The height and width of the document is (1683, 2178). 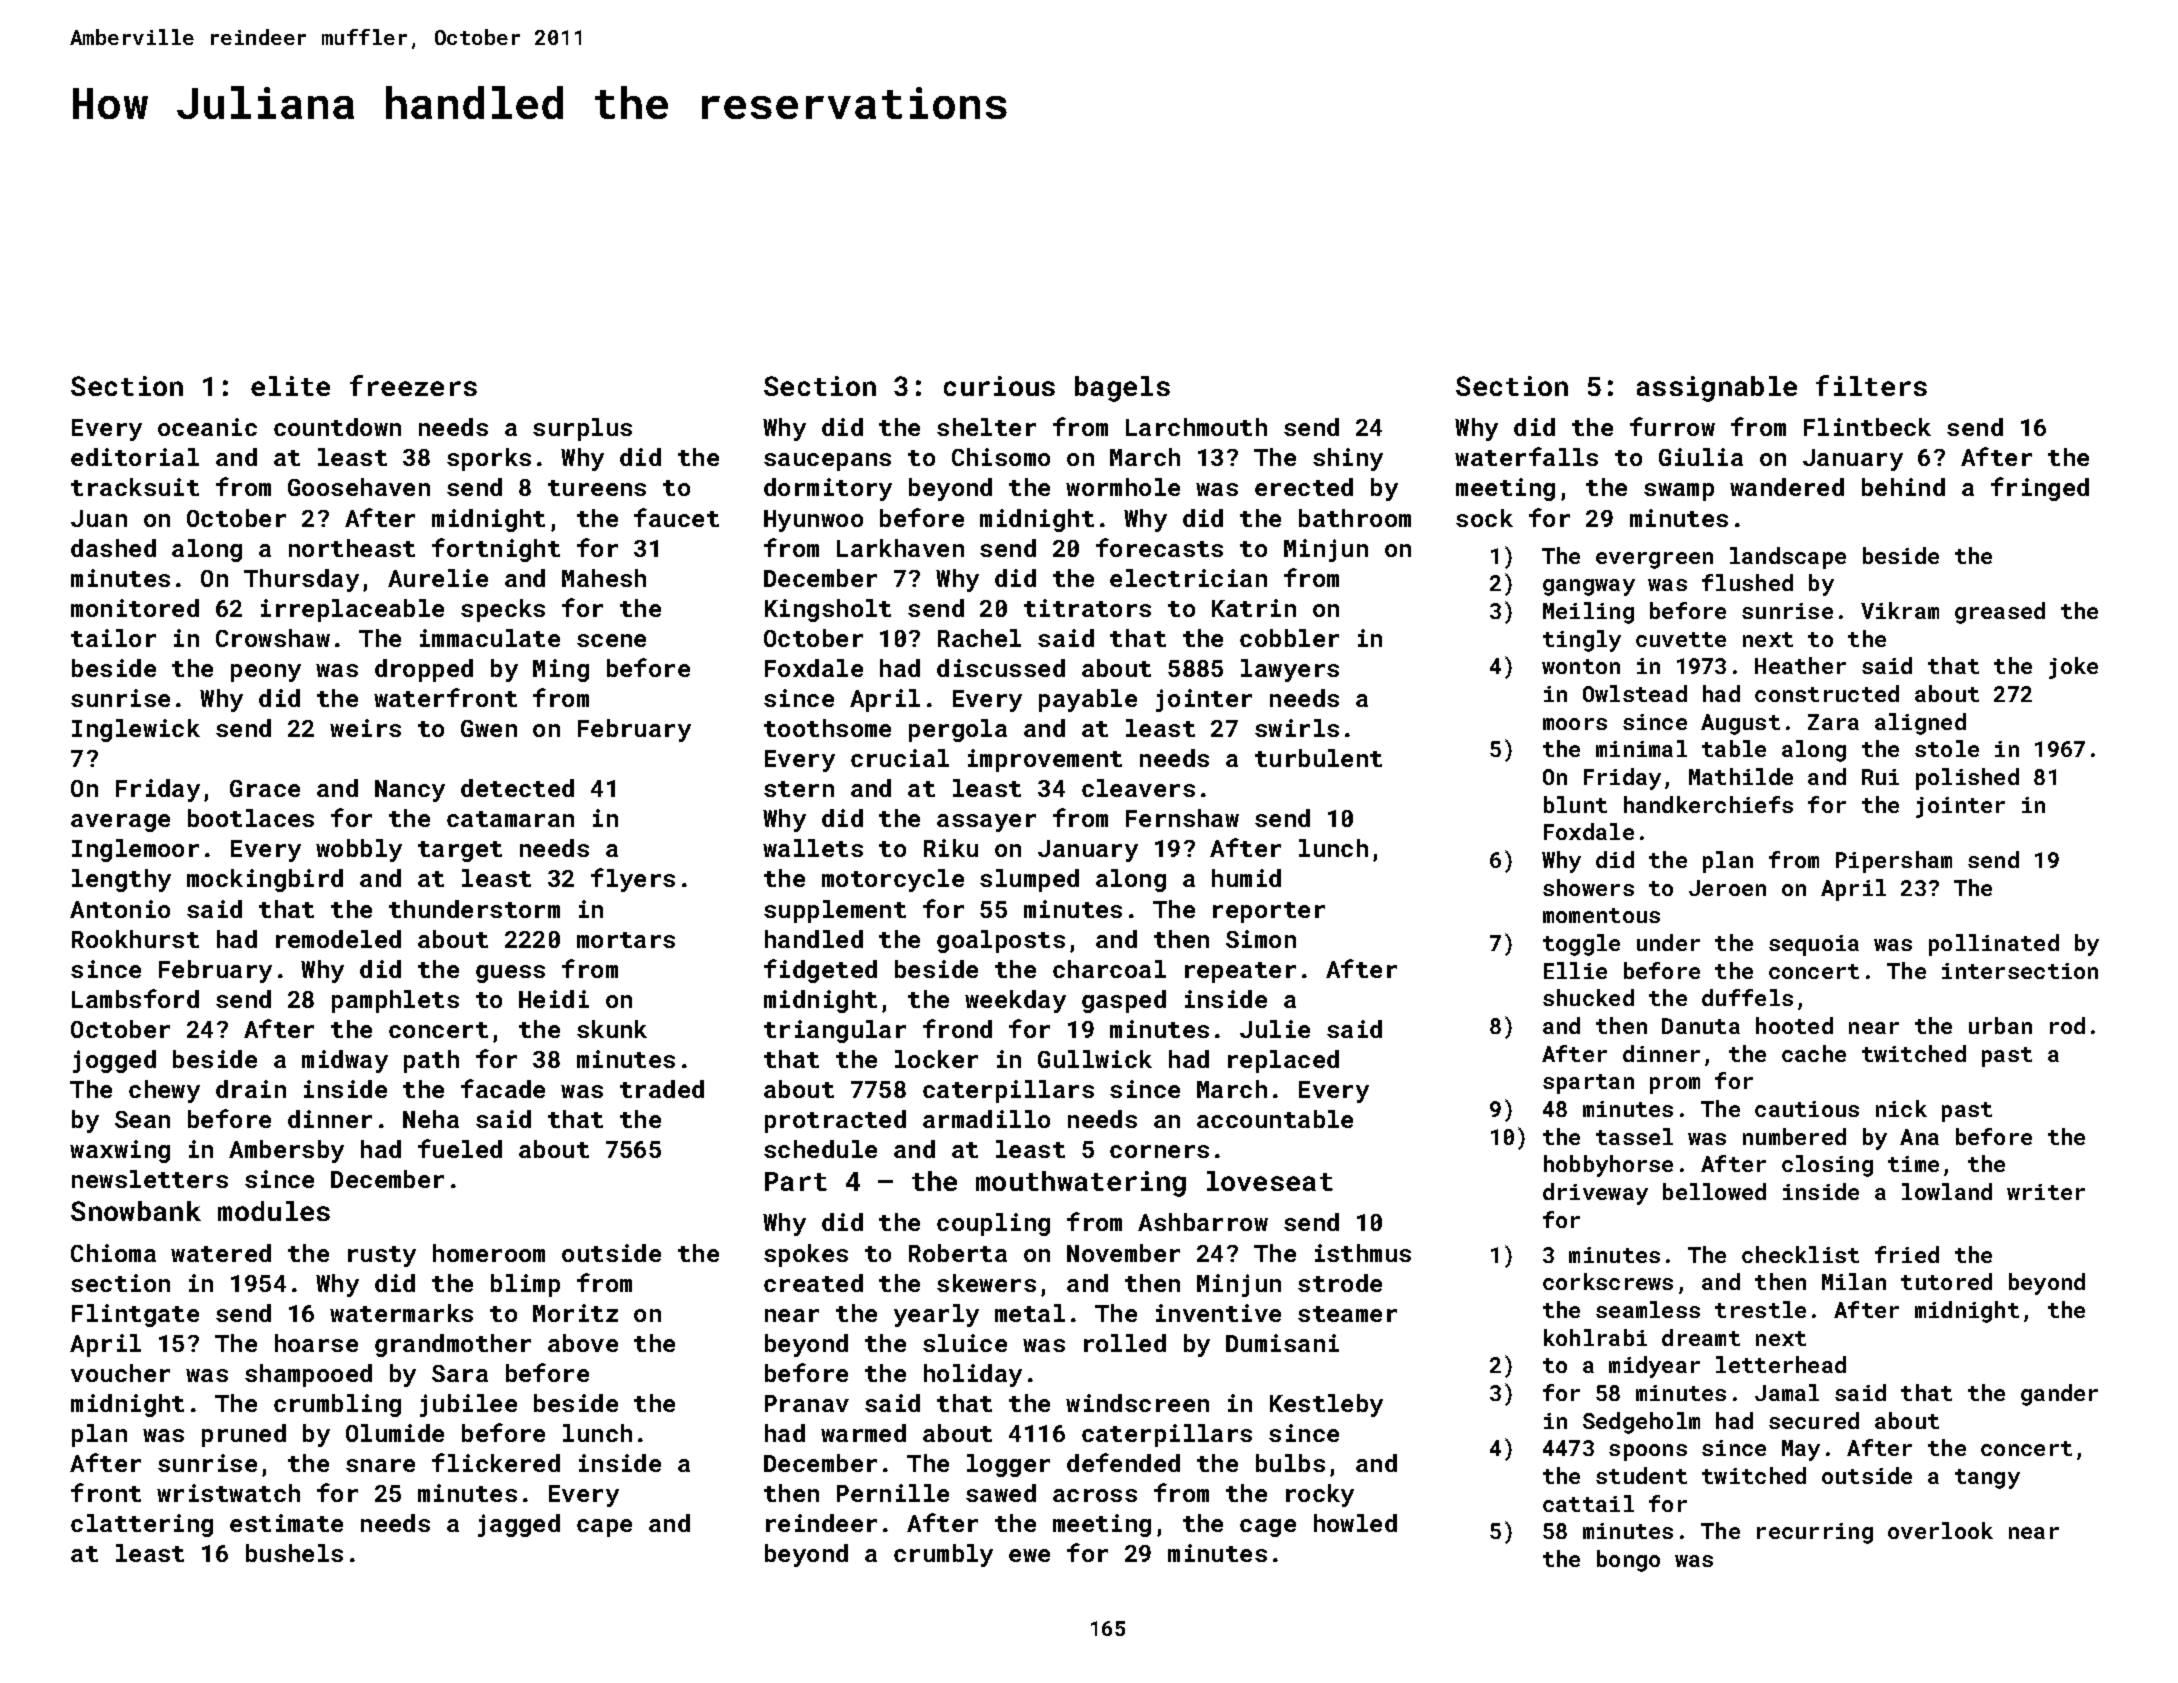 What do you see at coordinates (1717, 389) in the document?
I see `assignable` at bounding box center [1717, 389].
